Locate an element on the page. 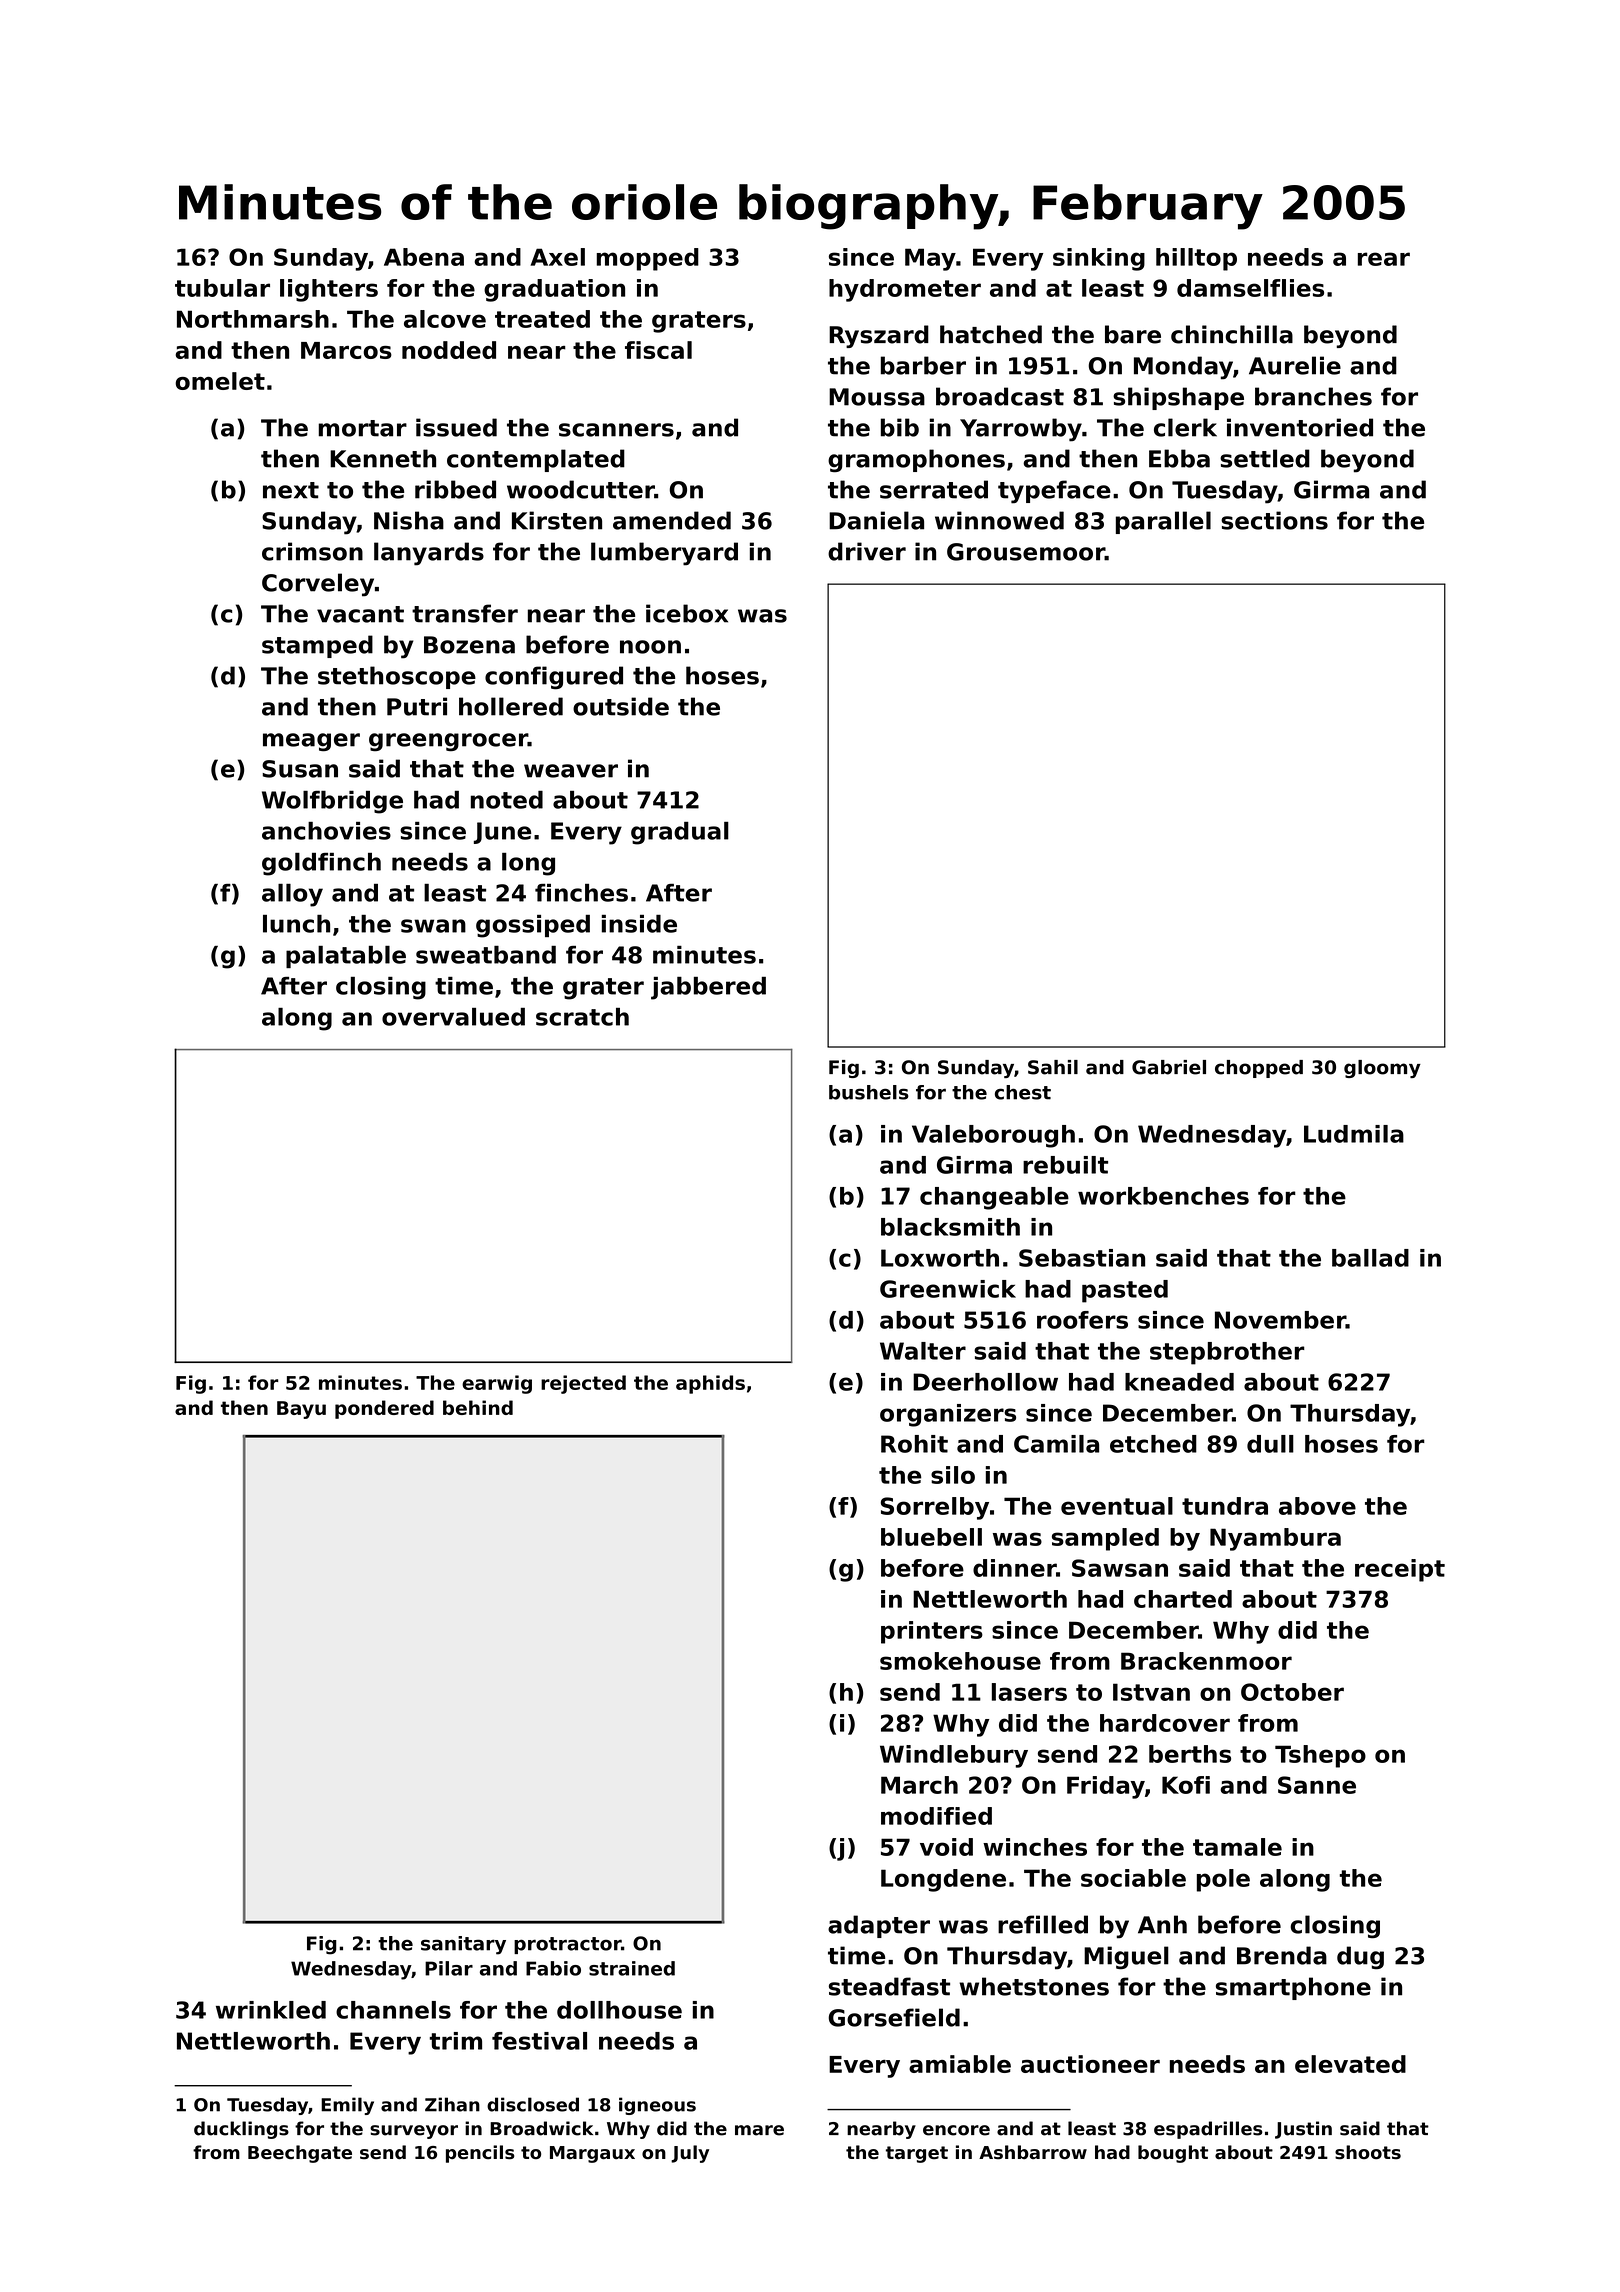  rejected is located at coordinates (583, 1384).
